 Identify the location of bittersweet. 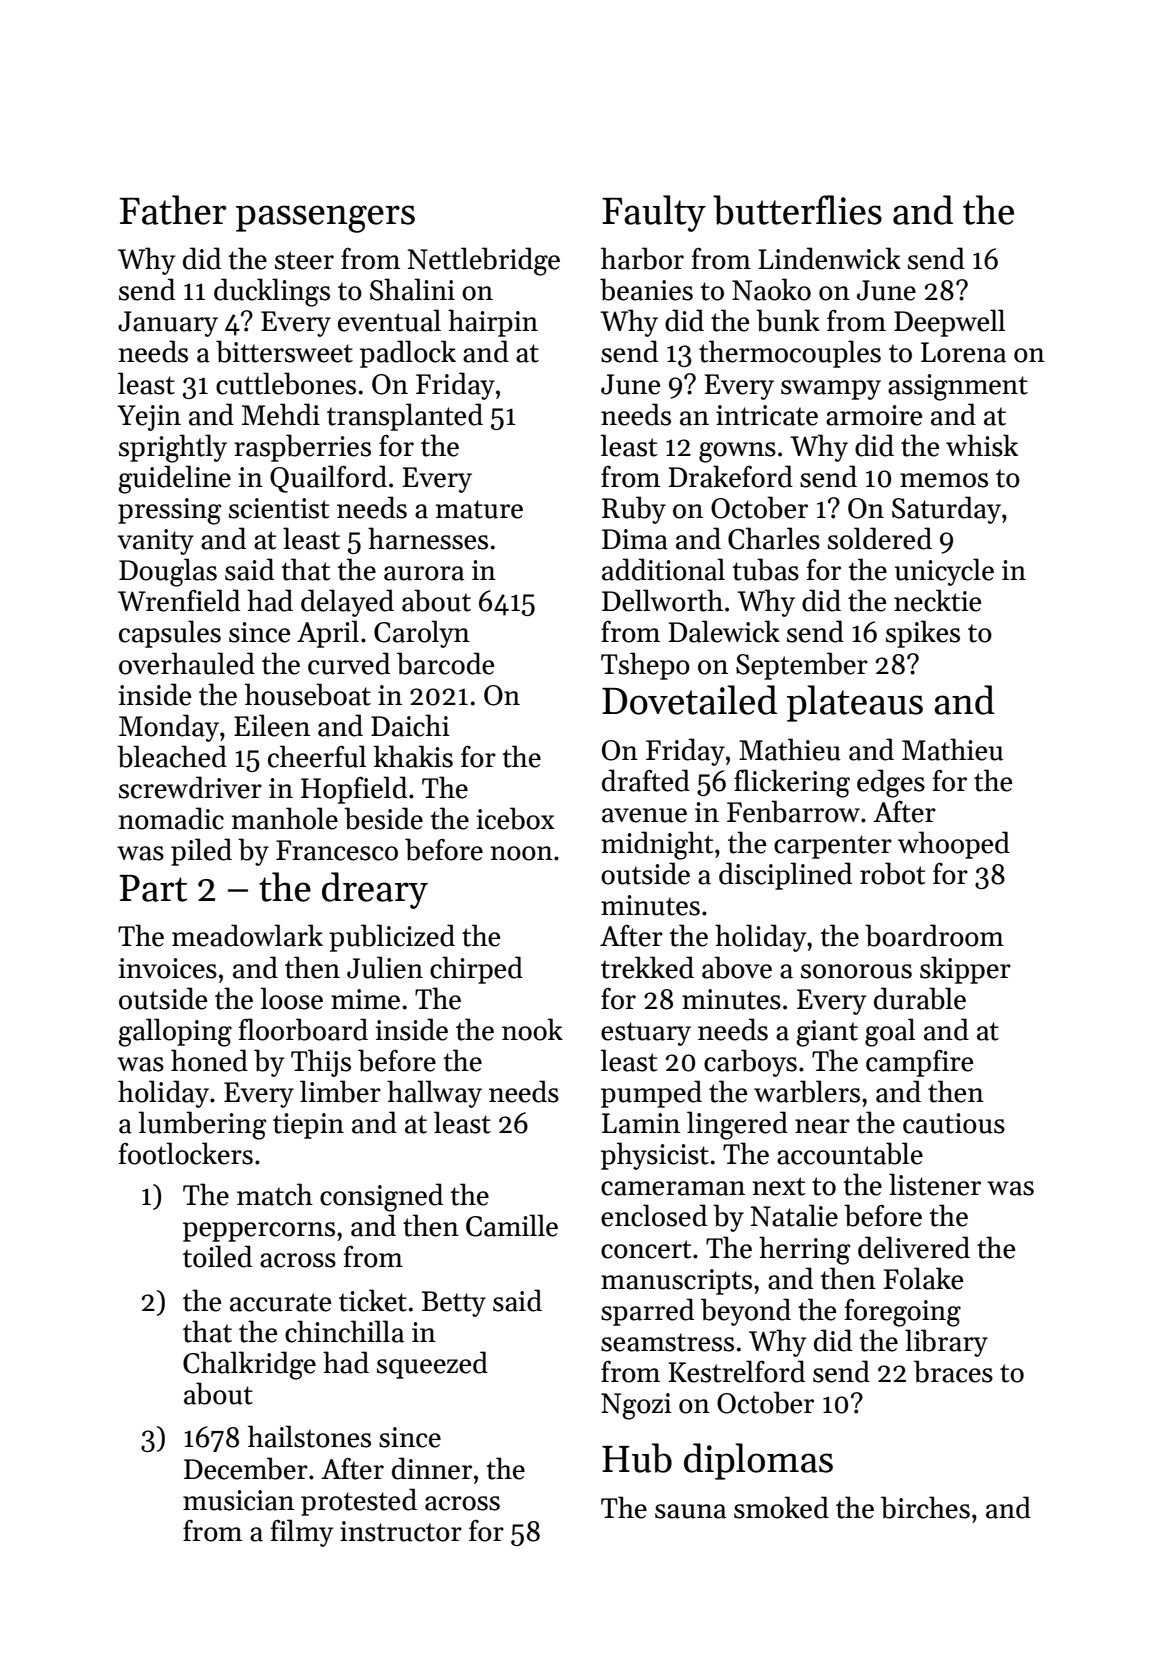
(284, 351).
